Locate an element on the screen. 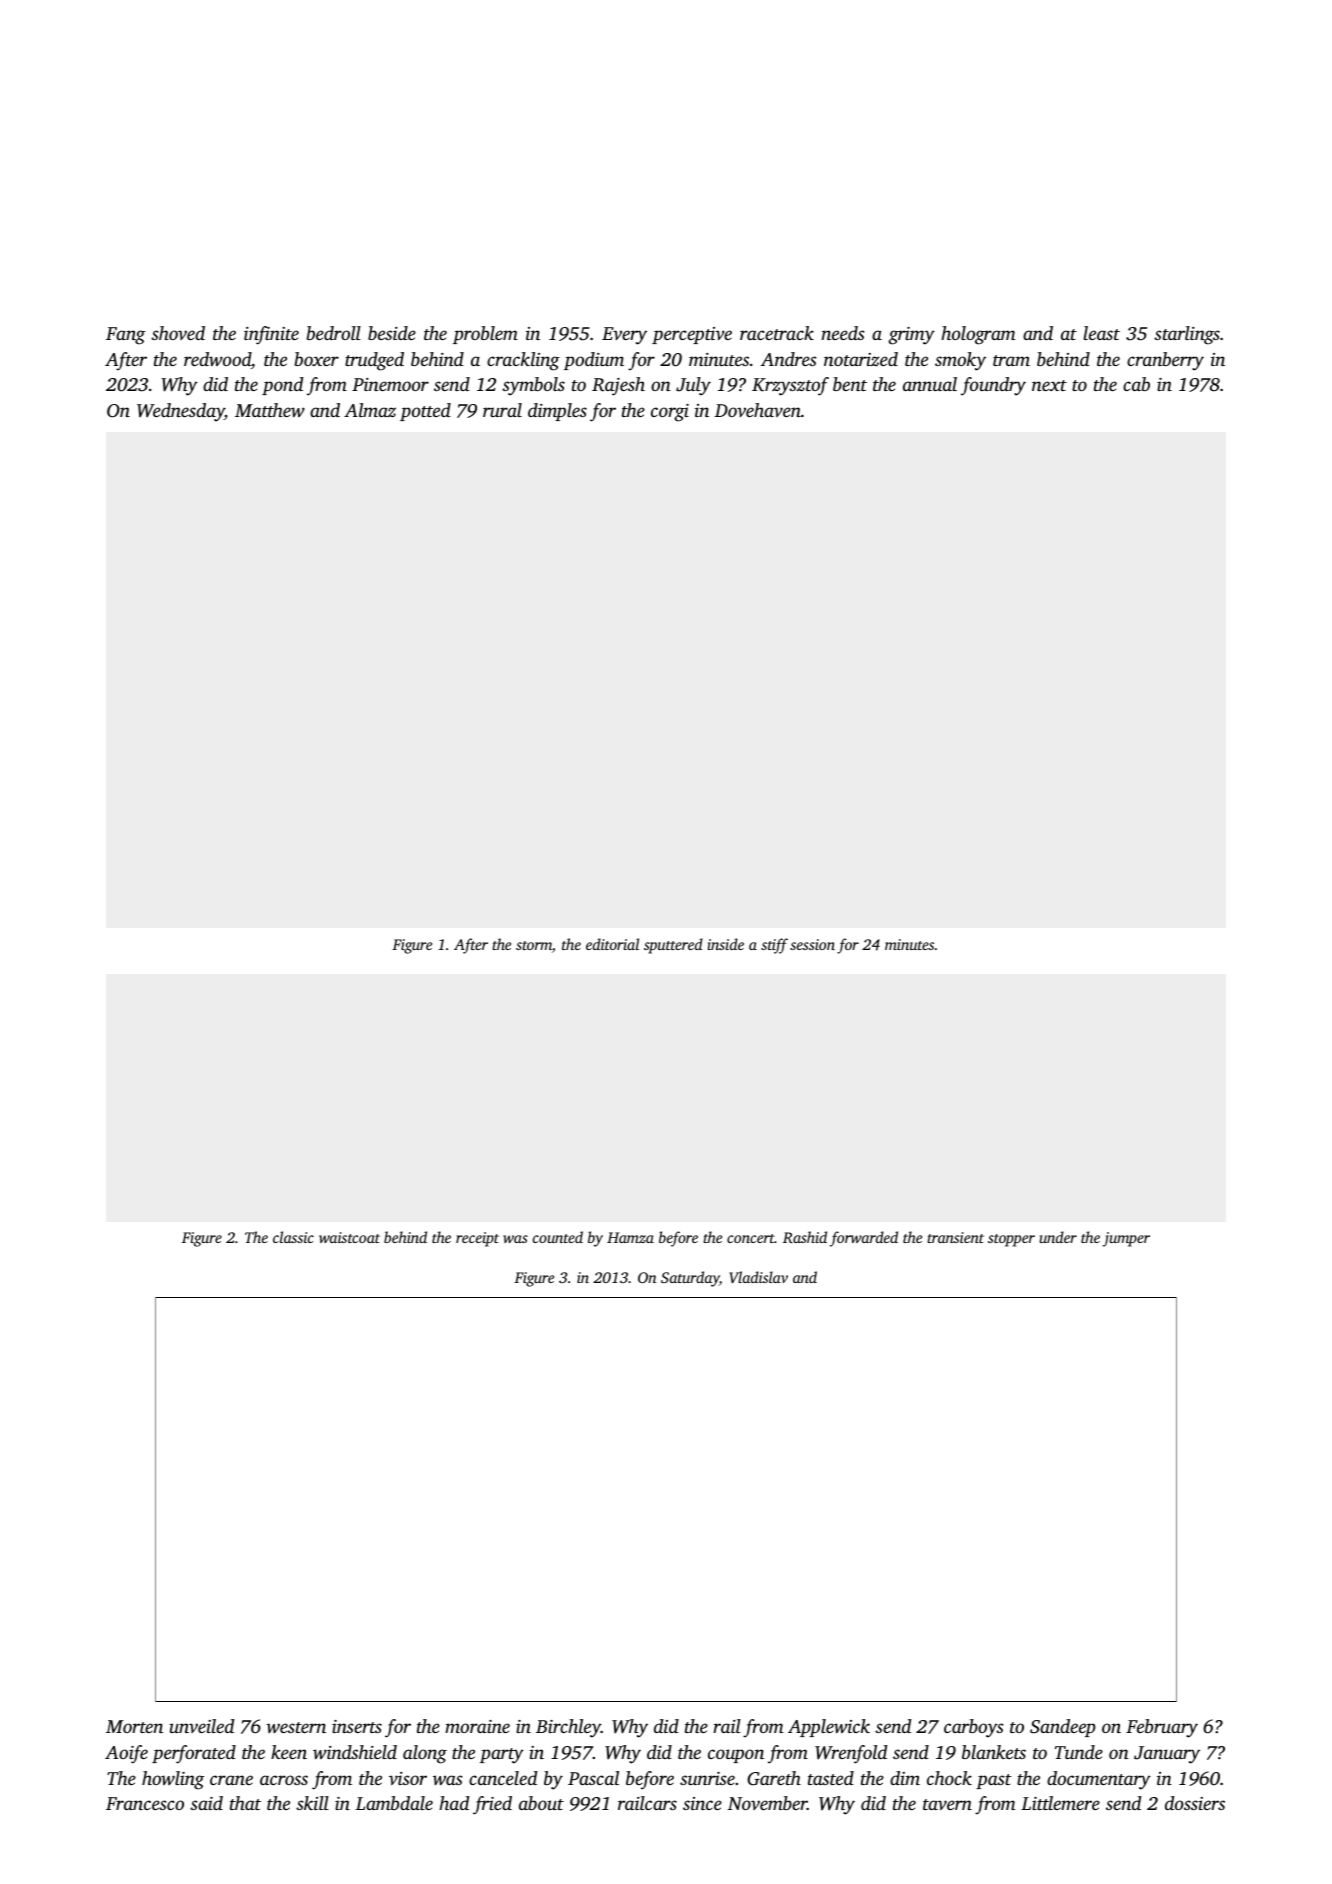  jumper is located at coordinates (1126, 1239).
